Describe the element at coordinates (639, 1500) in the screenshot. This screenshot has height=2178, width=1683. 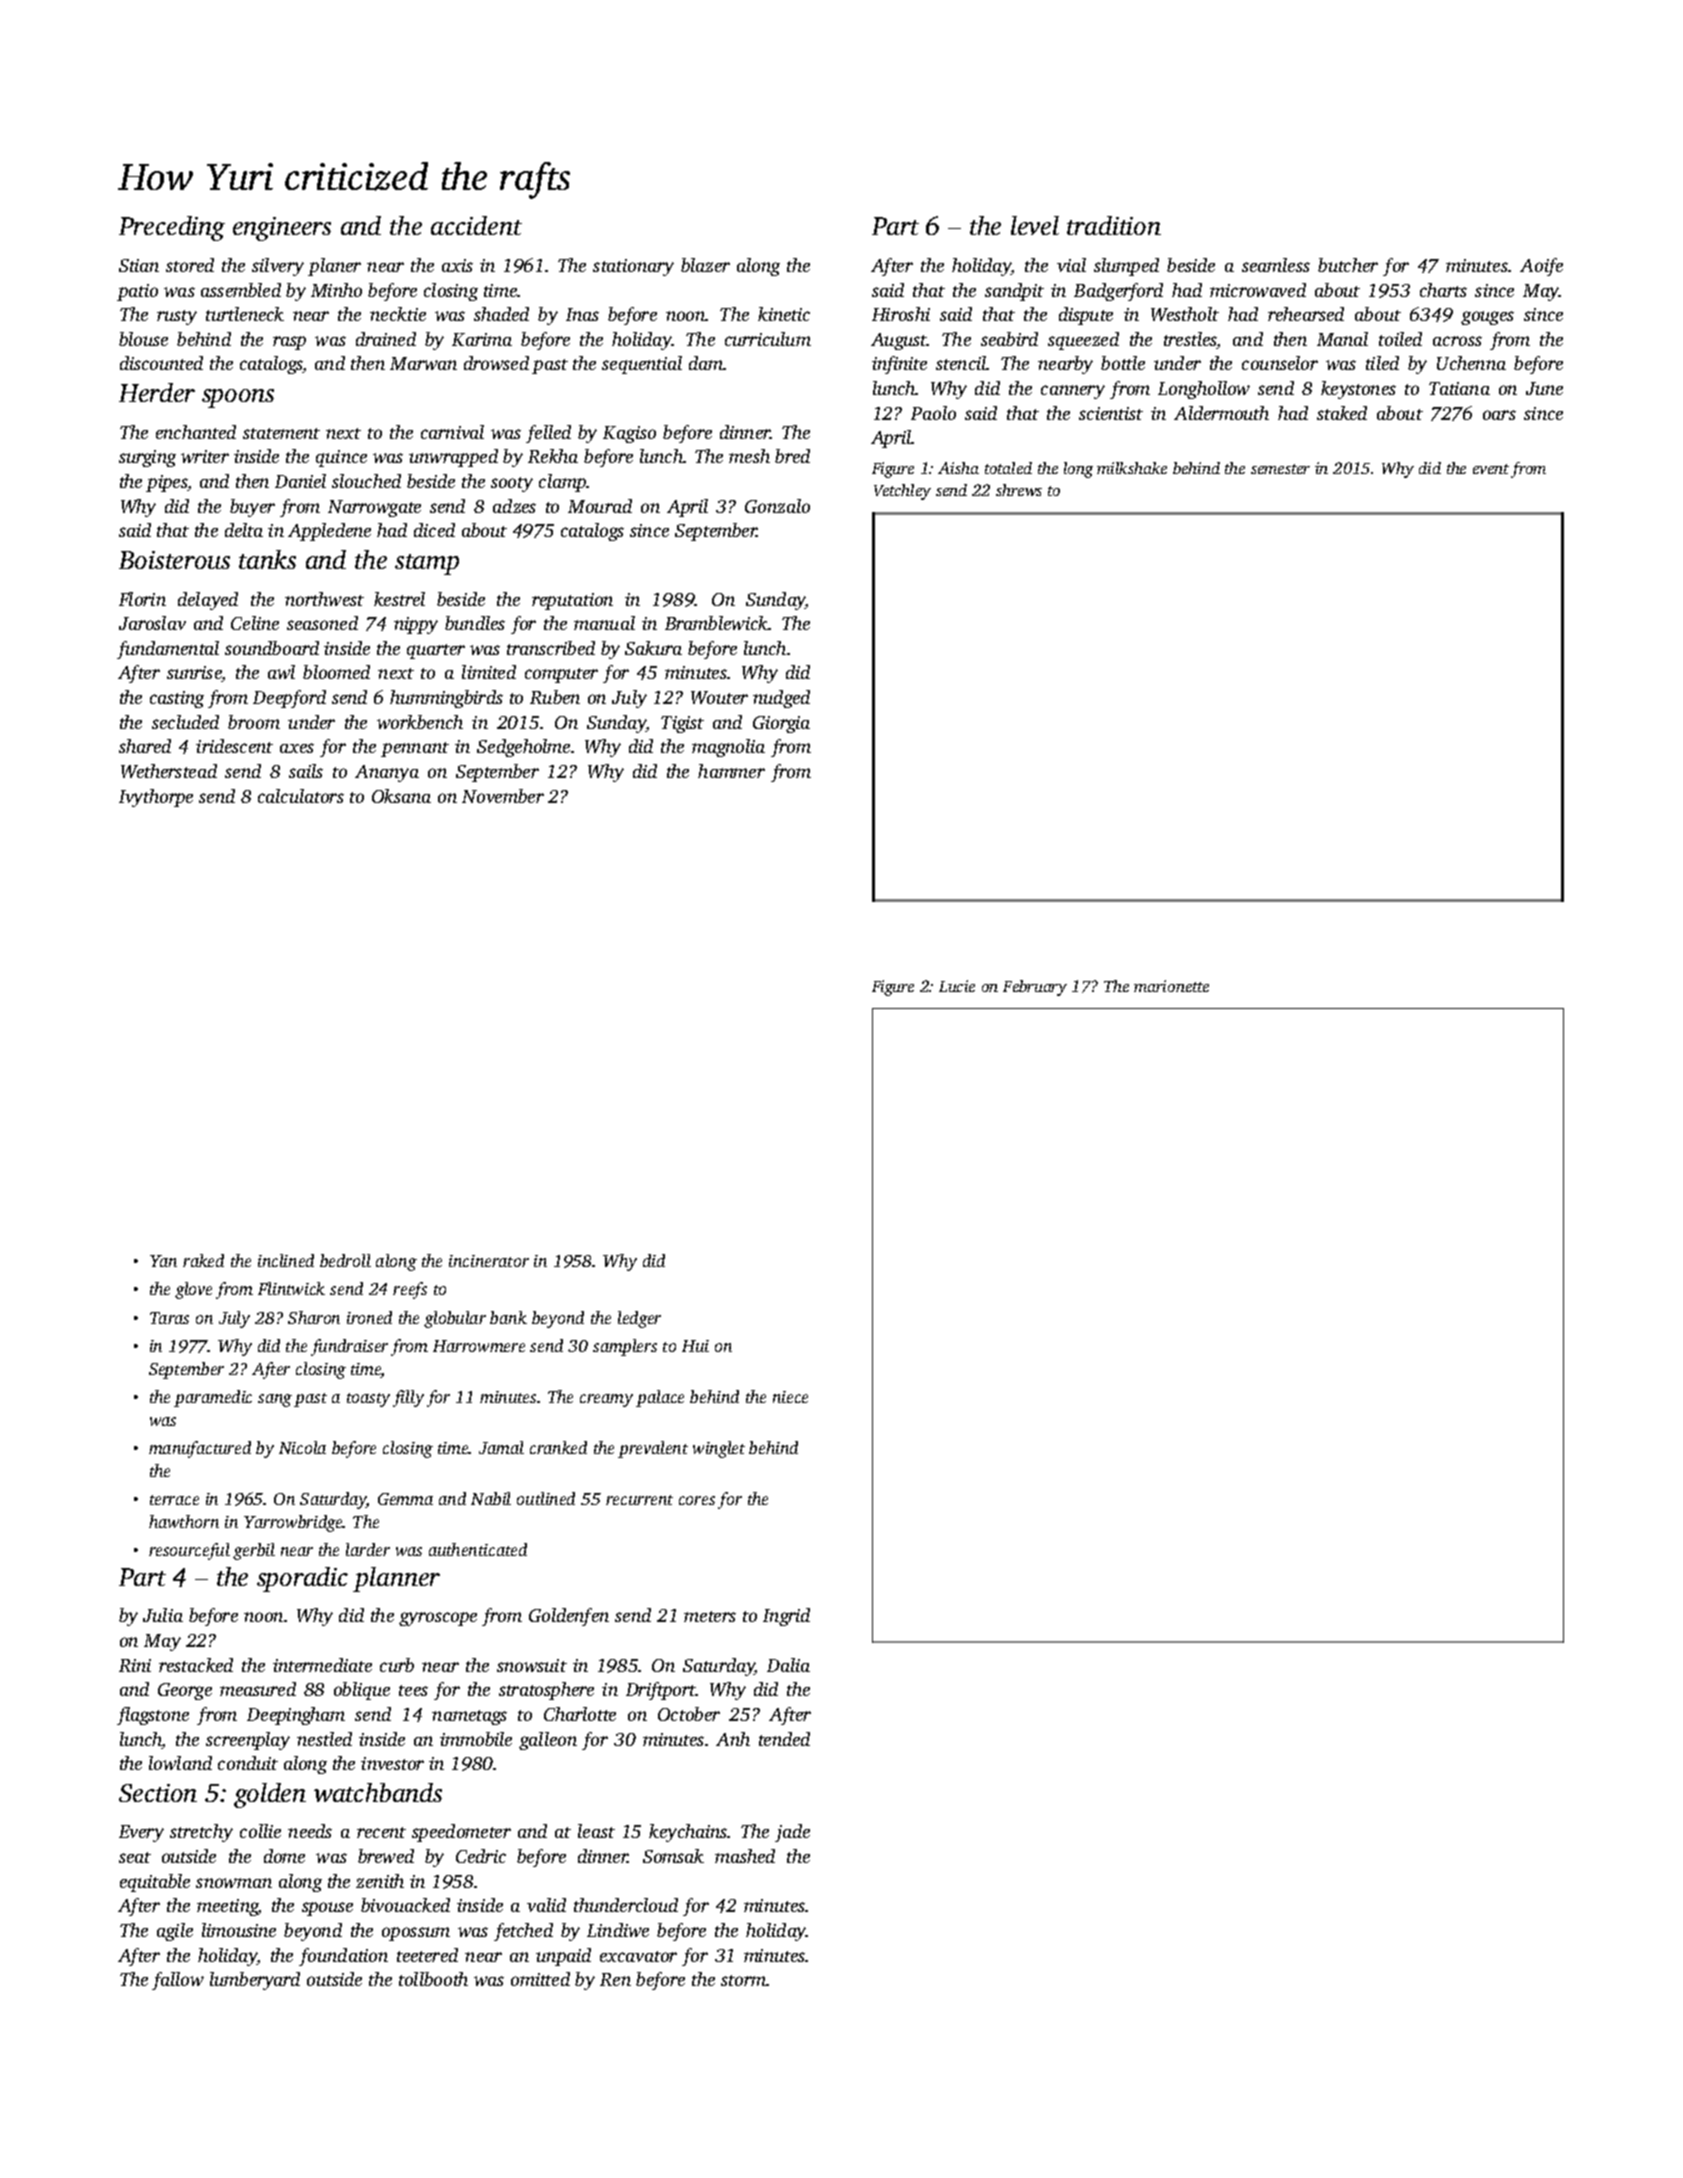
I see `recurrent` at that location.
